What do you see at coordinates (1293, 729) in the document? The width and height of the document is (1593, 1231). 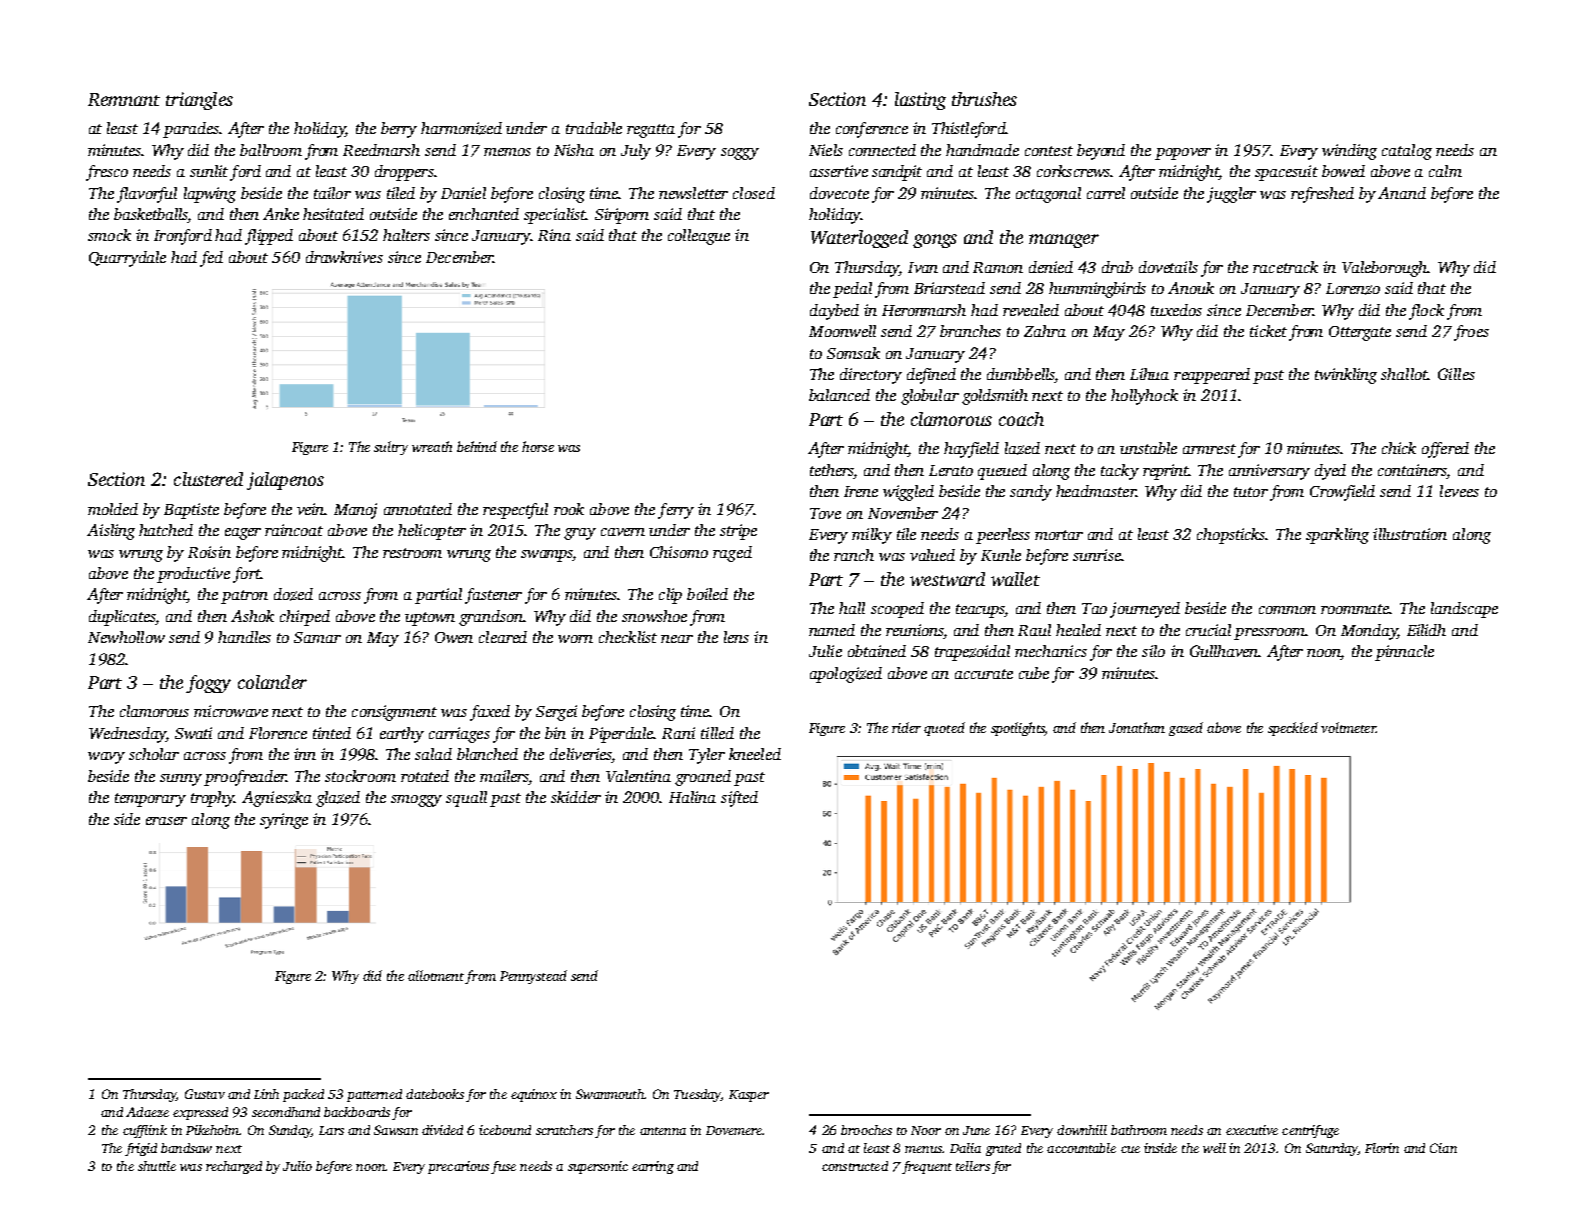 I see `speckled` at bounding box center [1293, 729].
